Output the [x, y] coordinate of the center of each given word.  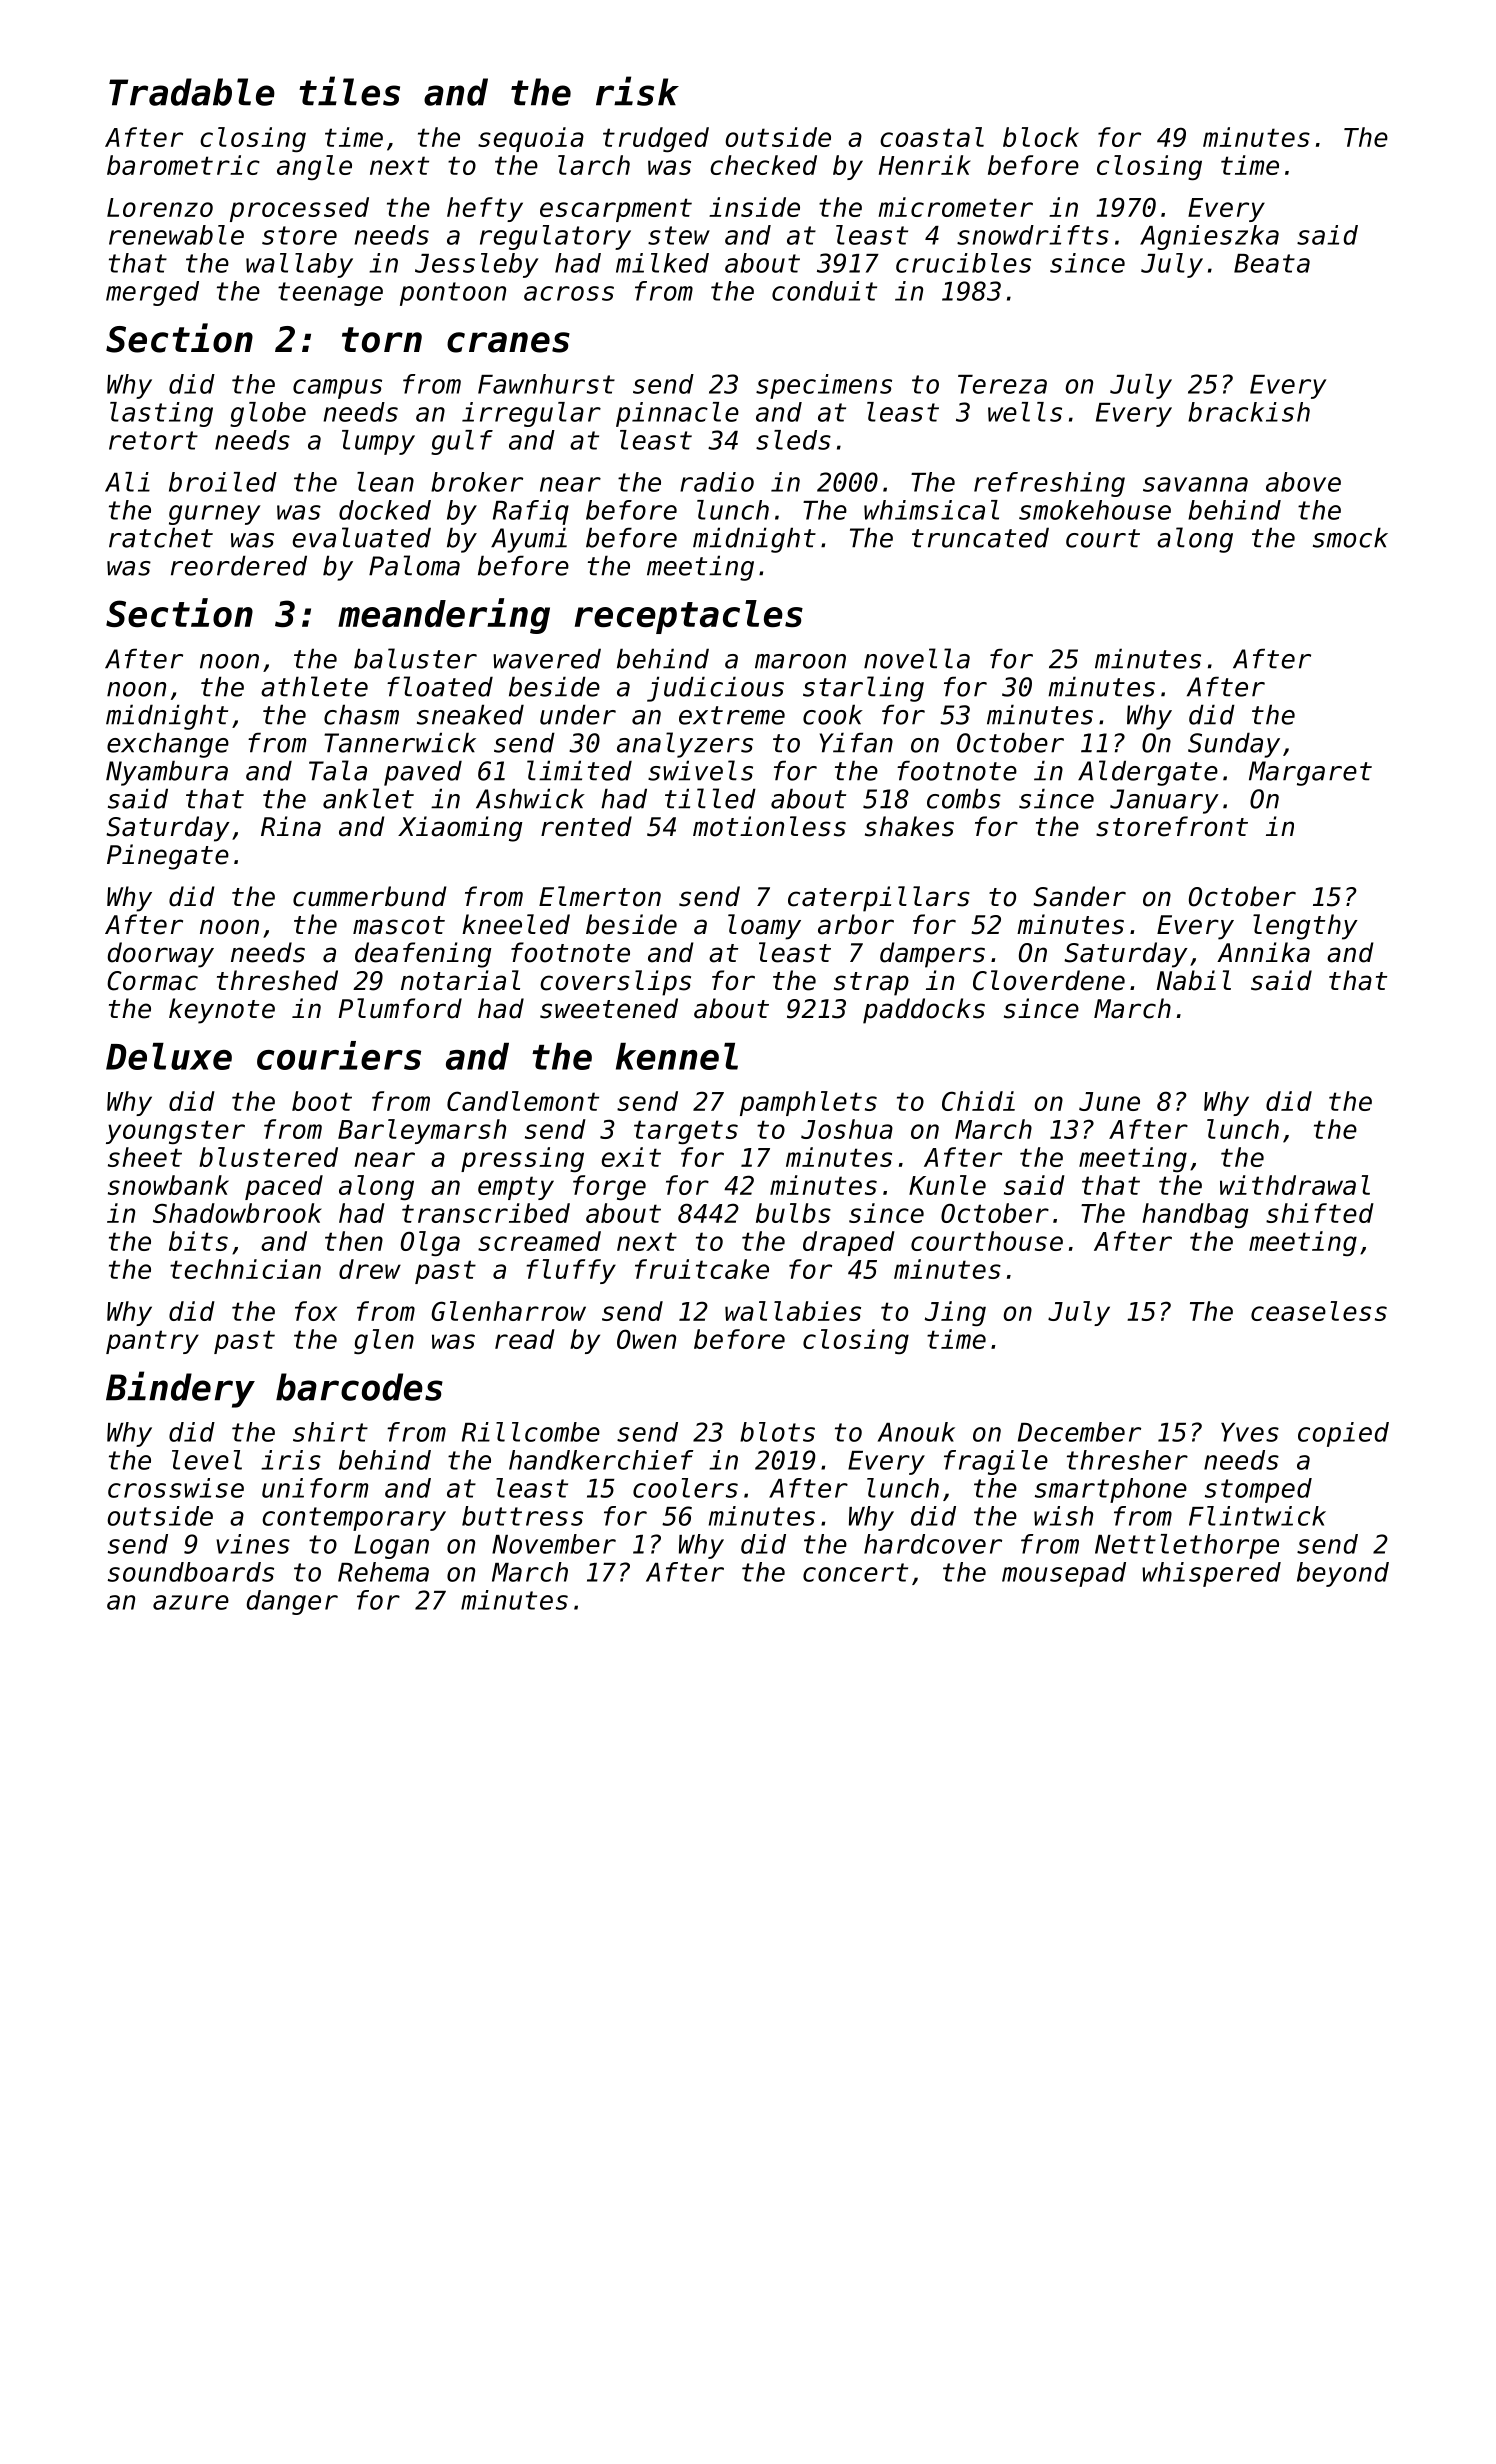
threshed [277, 980]
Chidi [978, 1101]
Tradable [192, 92]
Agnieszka [1209, 237]
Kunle [947, 1185]
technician [245, 1269]
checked [763, 165]
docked [385, 510]
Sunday [1234, 745]
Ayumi [529, 540]
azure [191, 1602]
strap [871, 984]
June [1109, 1101]
